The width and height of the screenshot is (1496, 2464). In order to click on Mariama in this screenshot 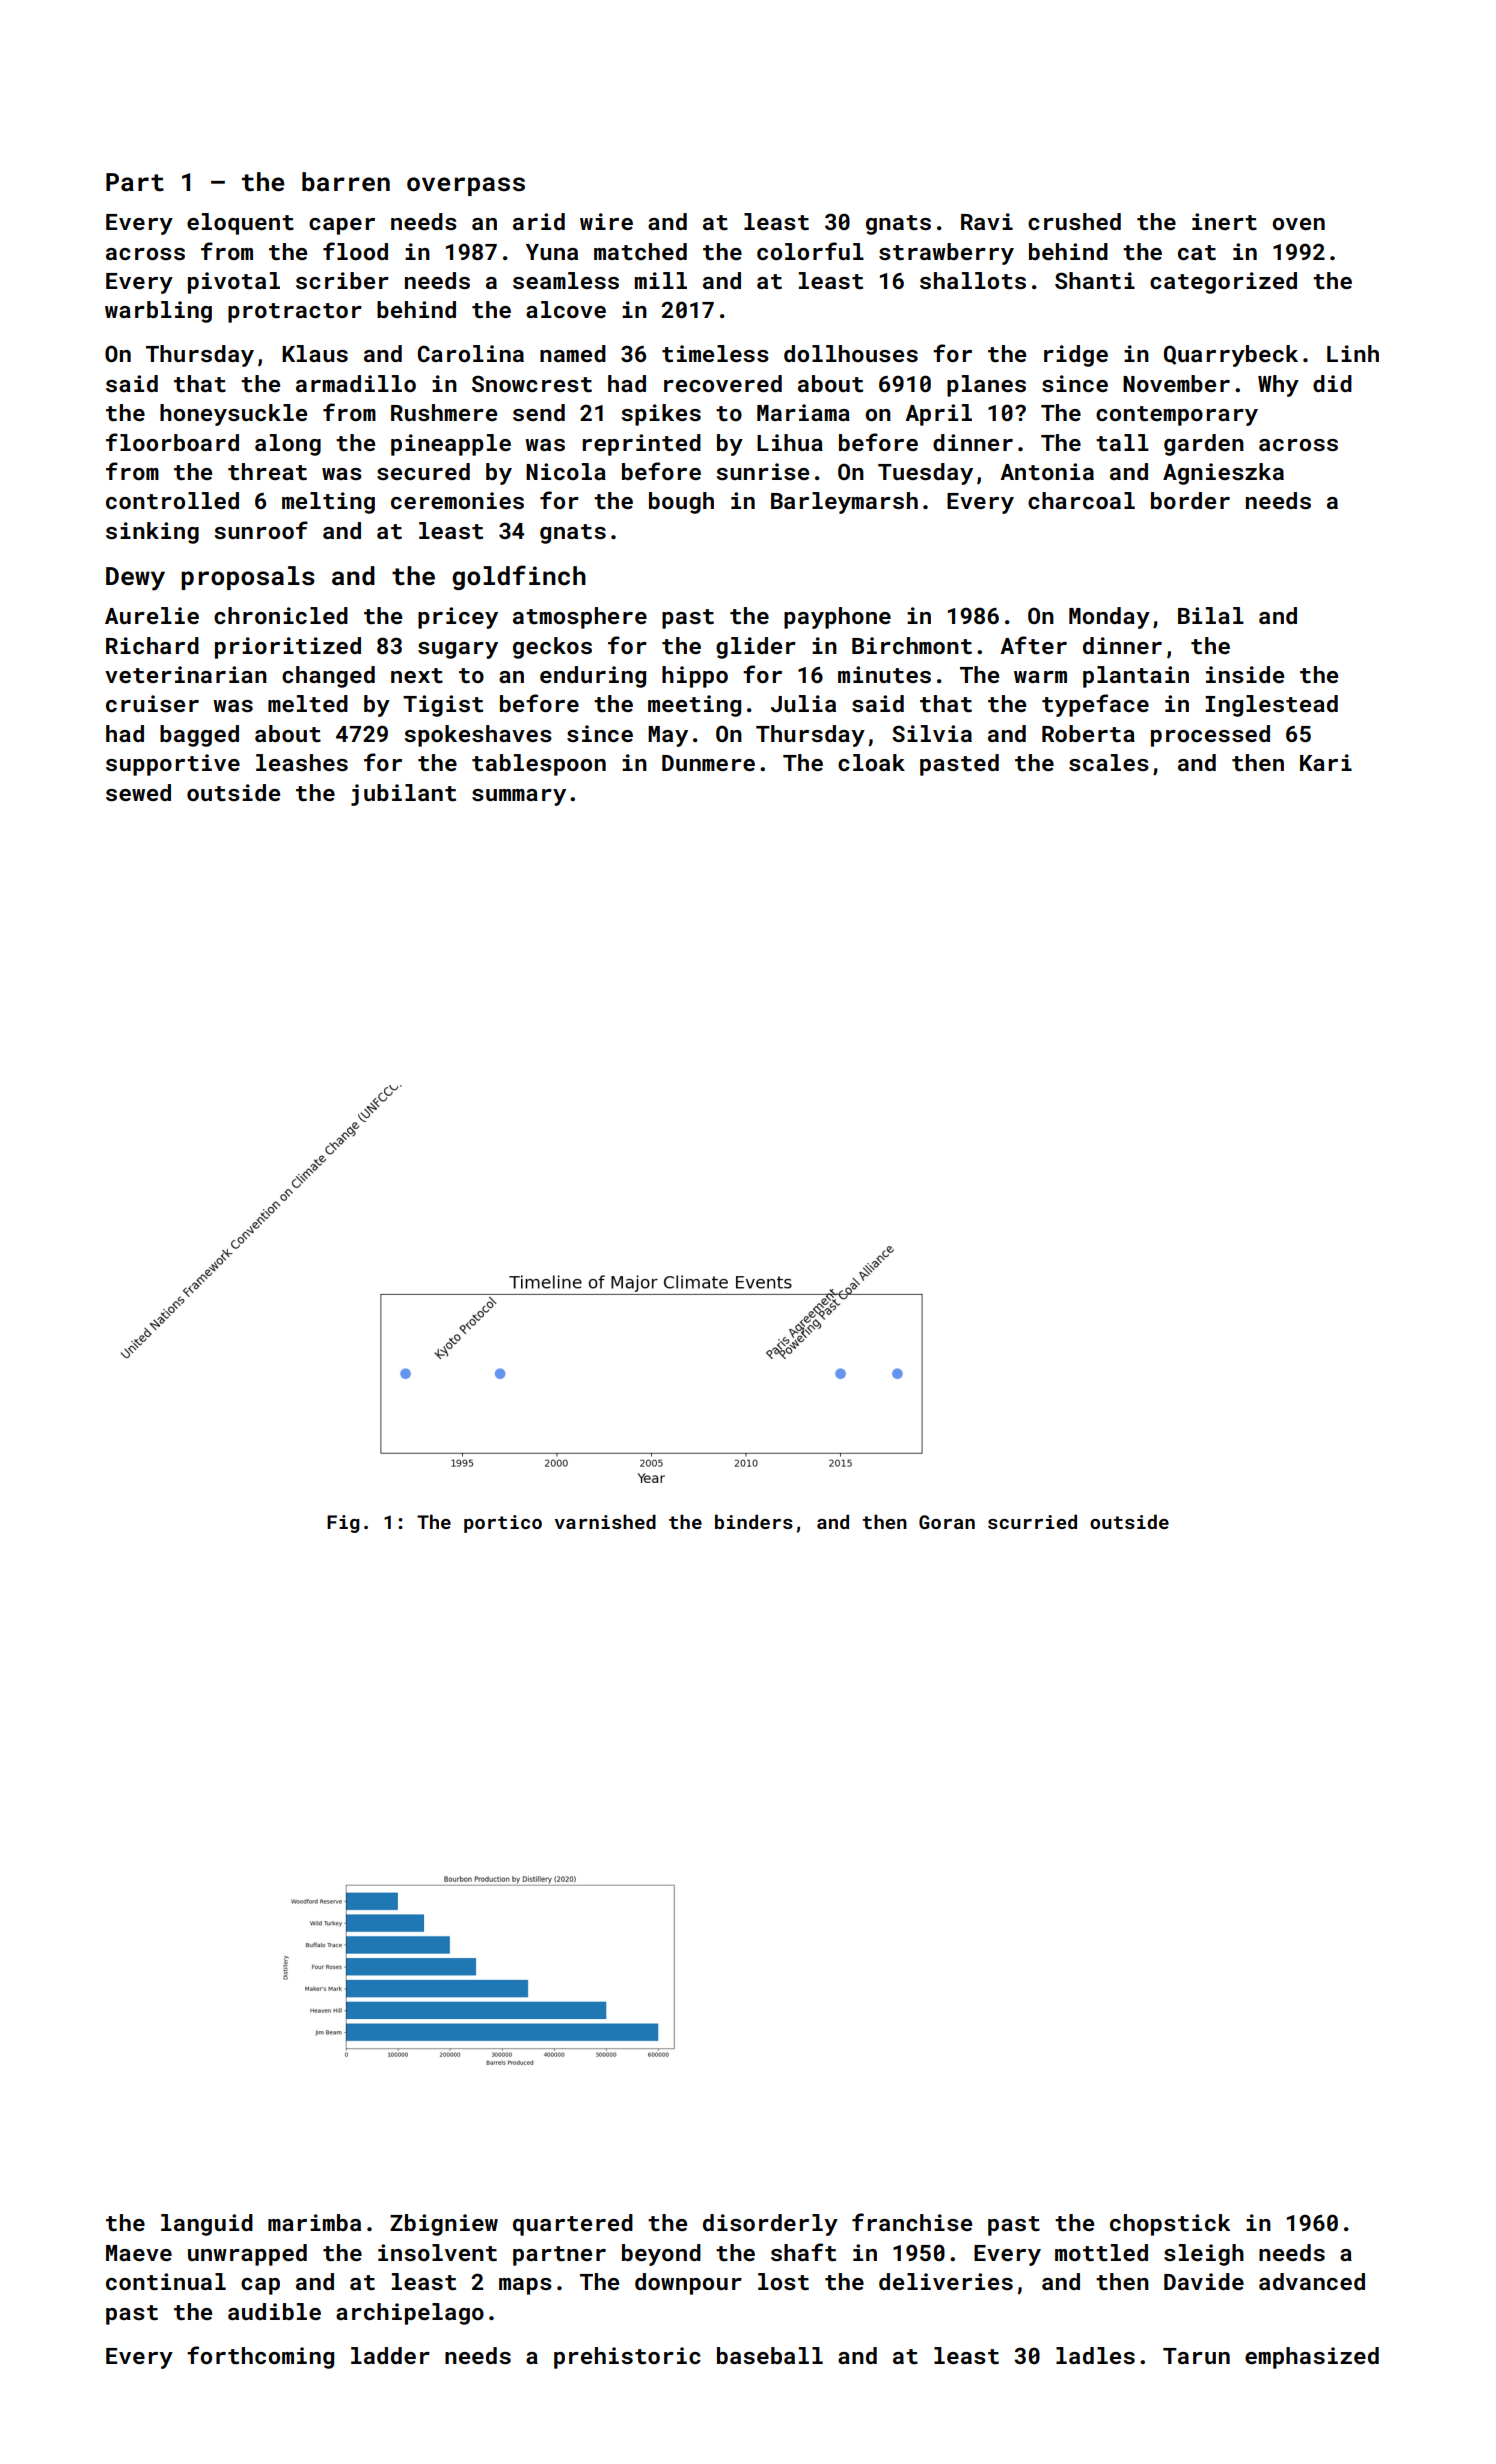, I will do `click(803, 412)`.
